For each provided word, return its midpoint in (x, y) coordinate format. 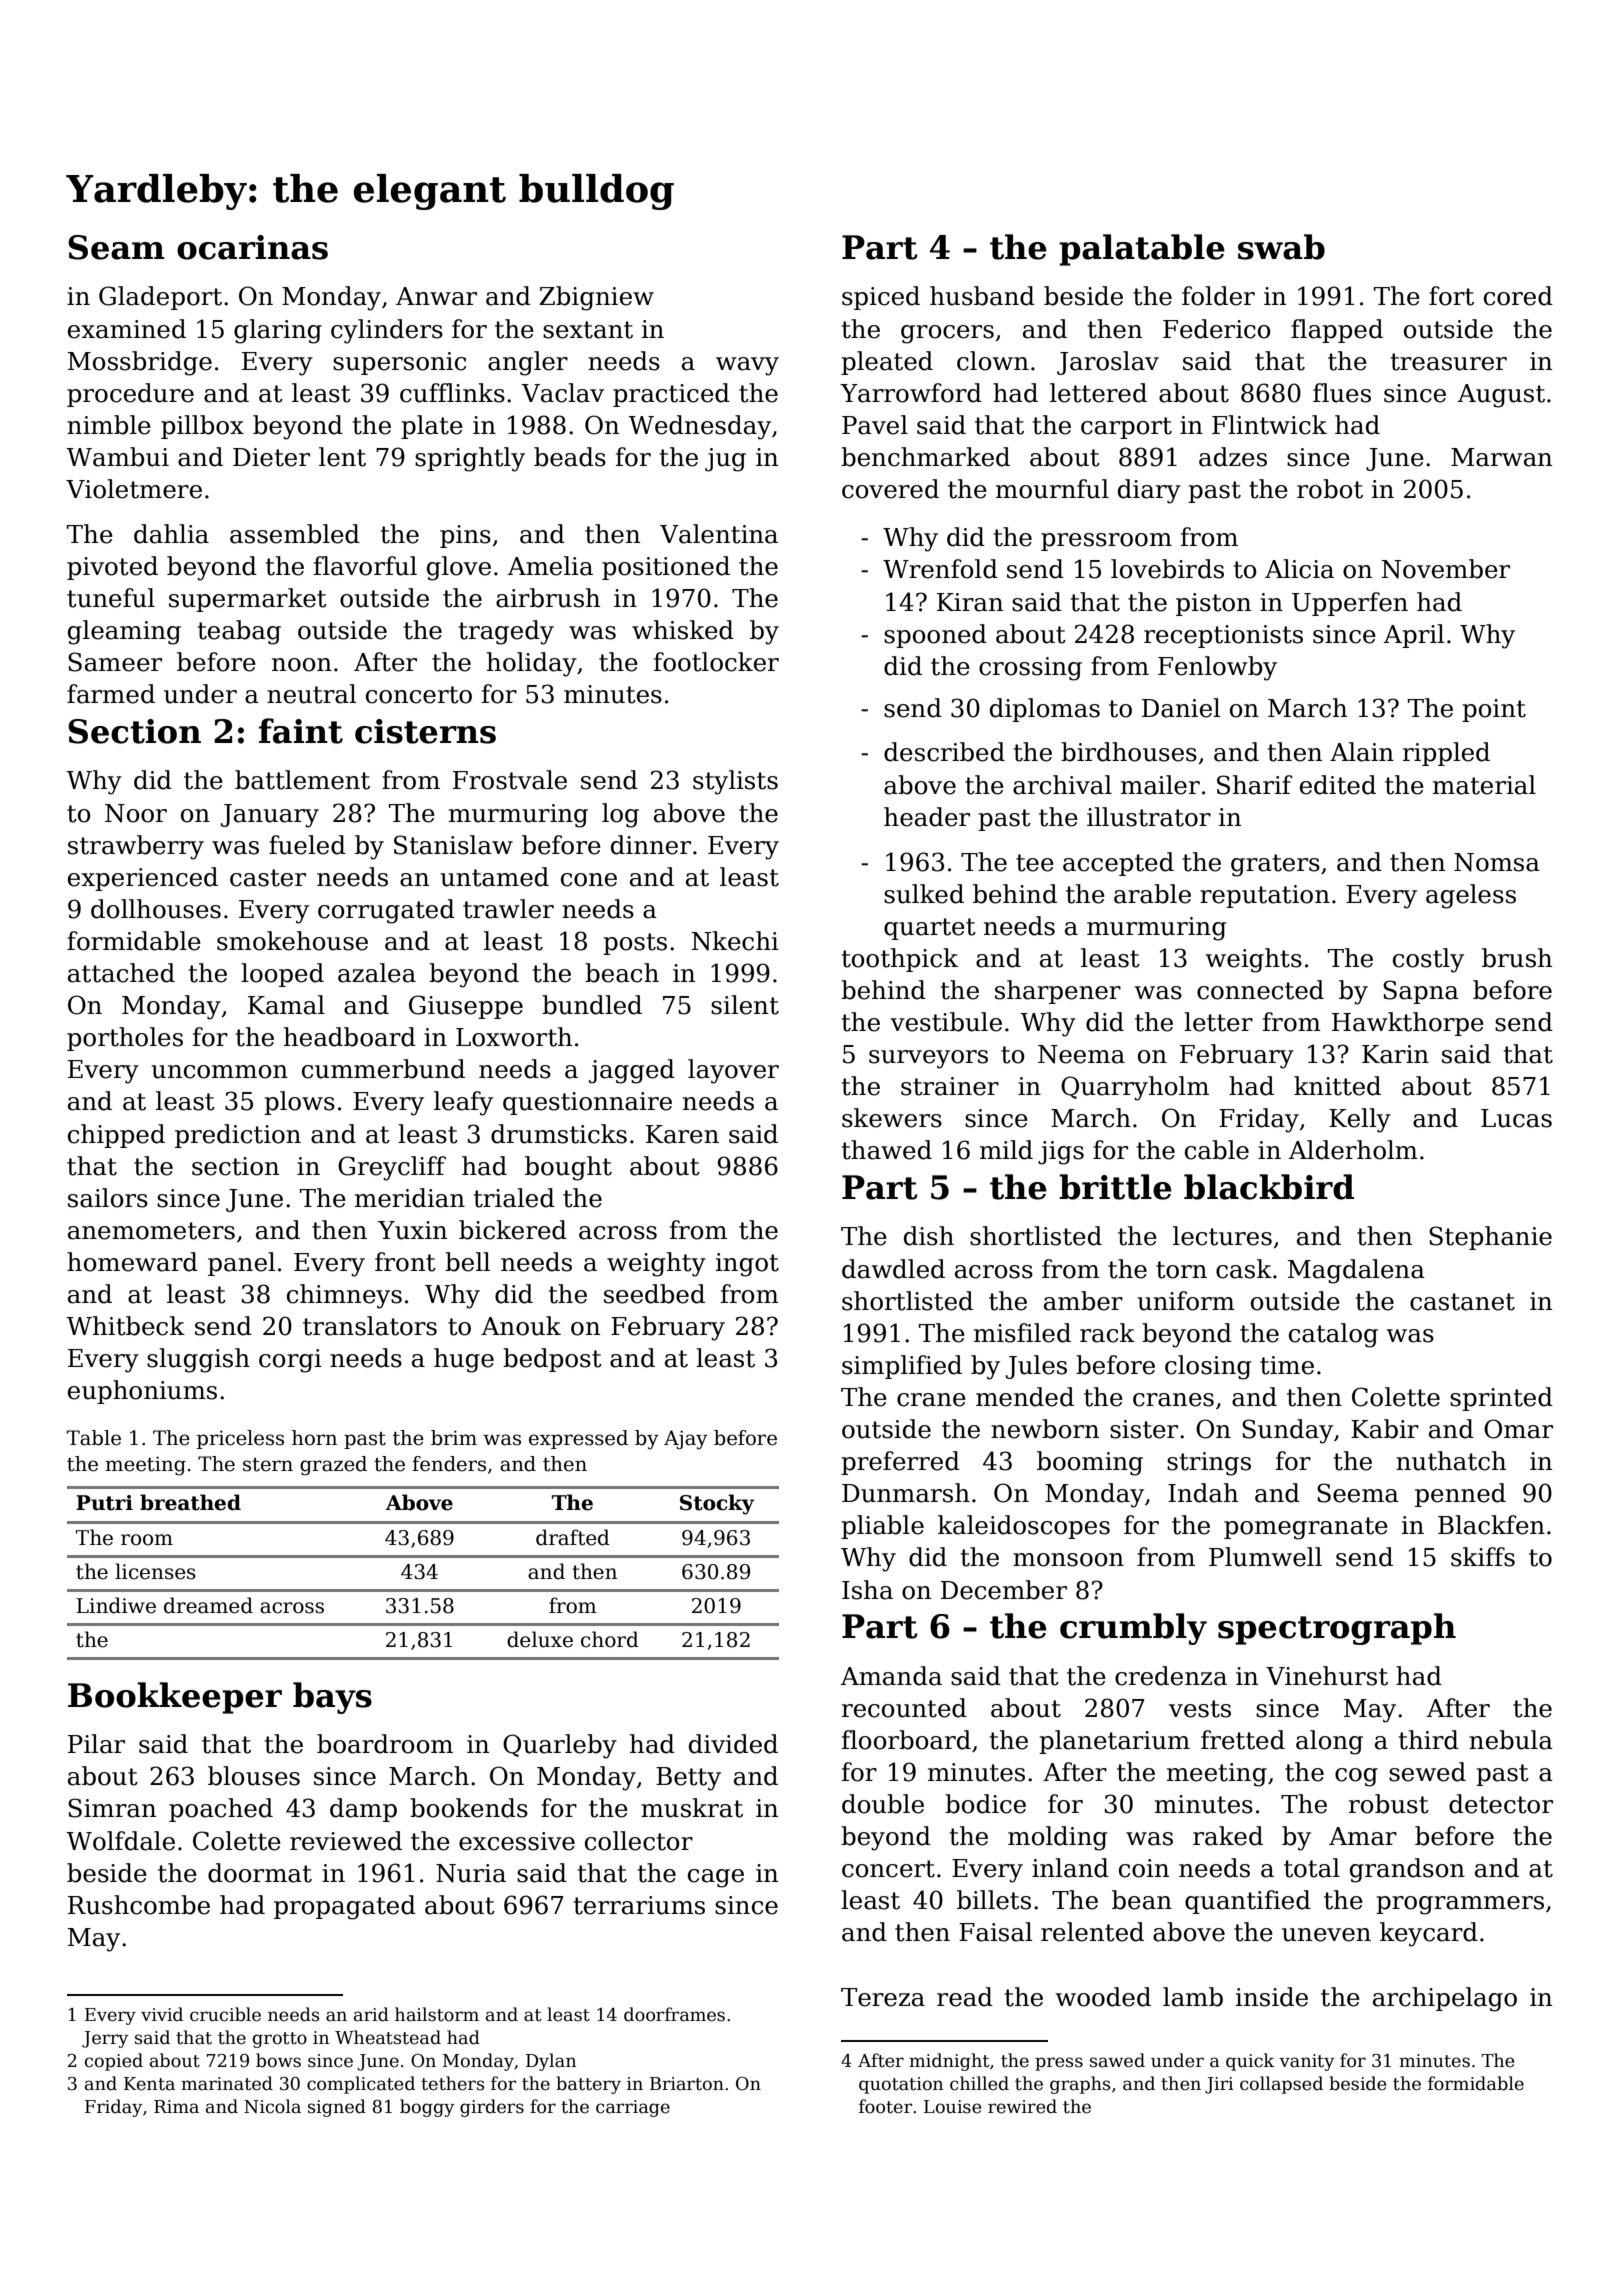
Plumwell (1265, 1557)
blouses (254, 1776)
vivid (162, 2014)
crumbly (1133, 1629)
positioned (666, 568)
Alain (1362, 752)
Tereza (883, 1997)
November (1446, 569)
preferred (900, 1463)
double (883, 1804)
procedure (130, 395)
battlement (302, 780)
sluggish (198, 1360)
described (944, 752)
